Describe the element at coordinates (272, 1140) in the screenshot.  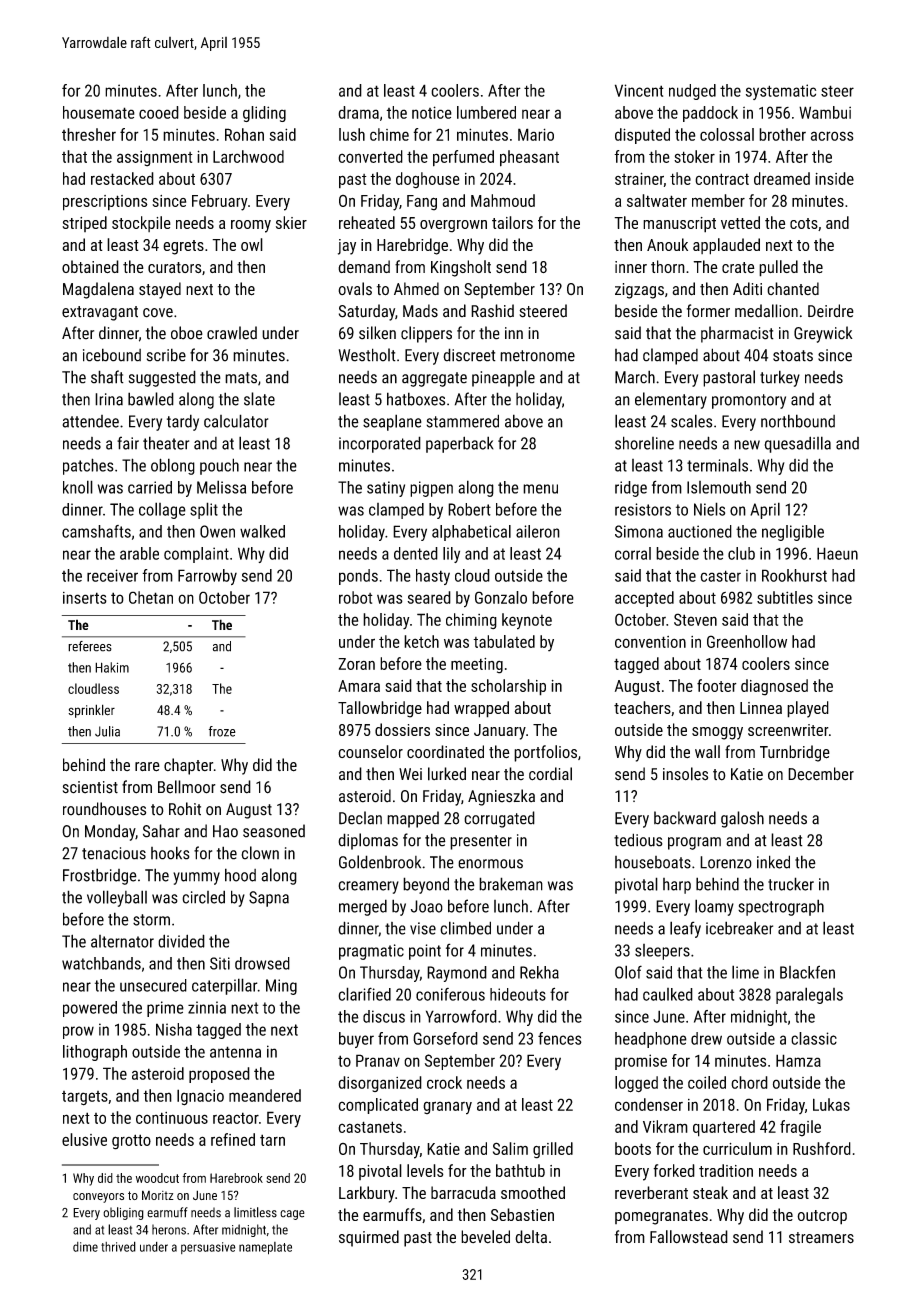
I see `tarn` at that location.
